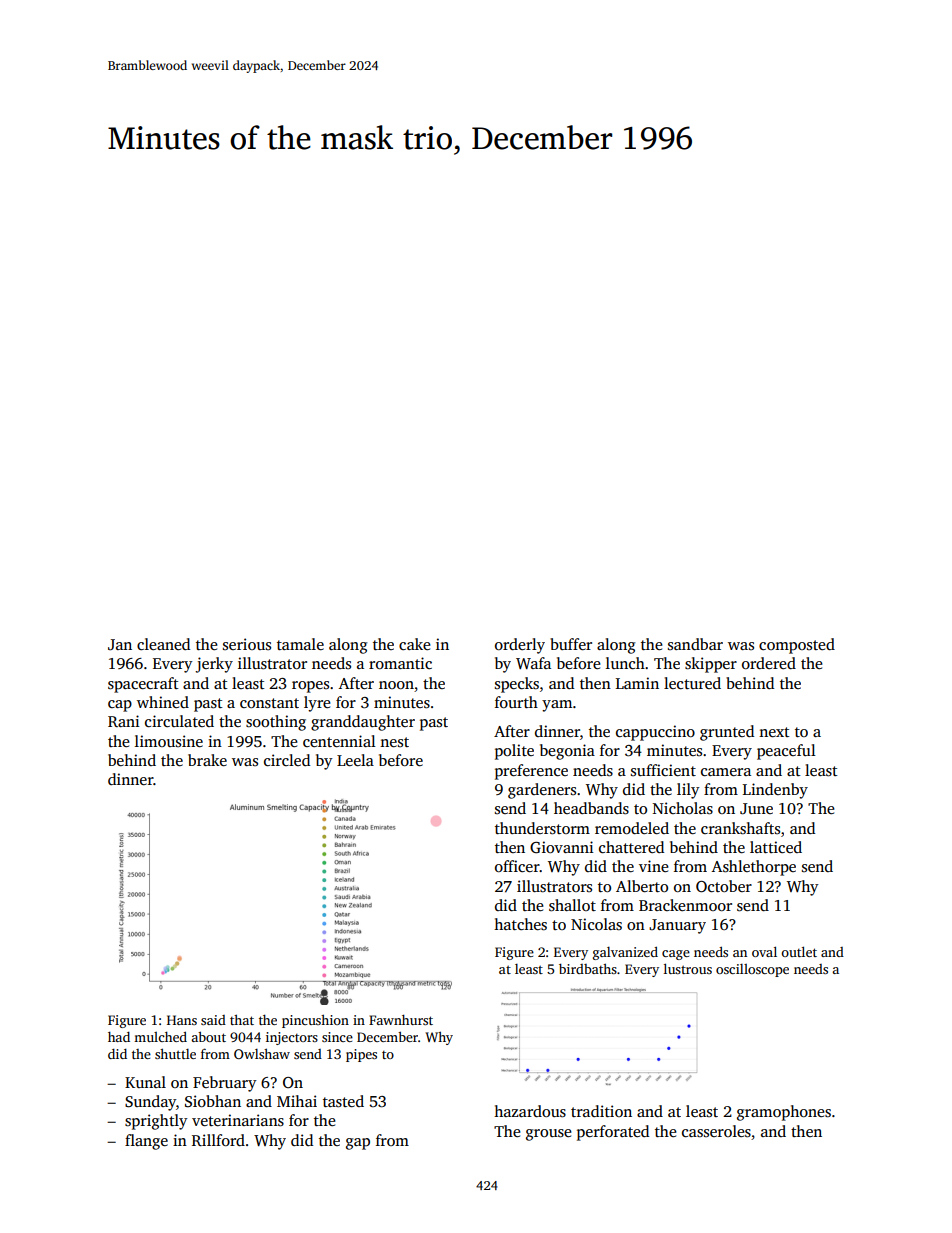 This screenshot has width=952, height=1233. What do you see at coordinates (740, 828) in the screenshot?
I see `crankshafts` at bounding box center [740, 828].
